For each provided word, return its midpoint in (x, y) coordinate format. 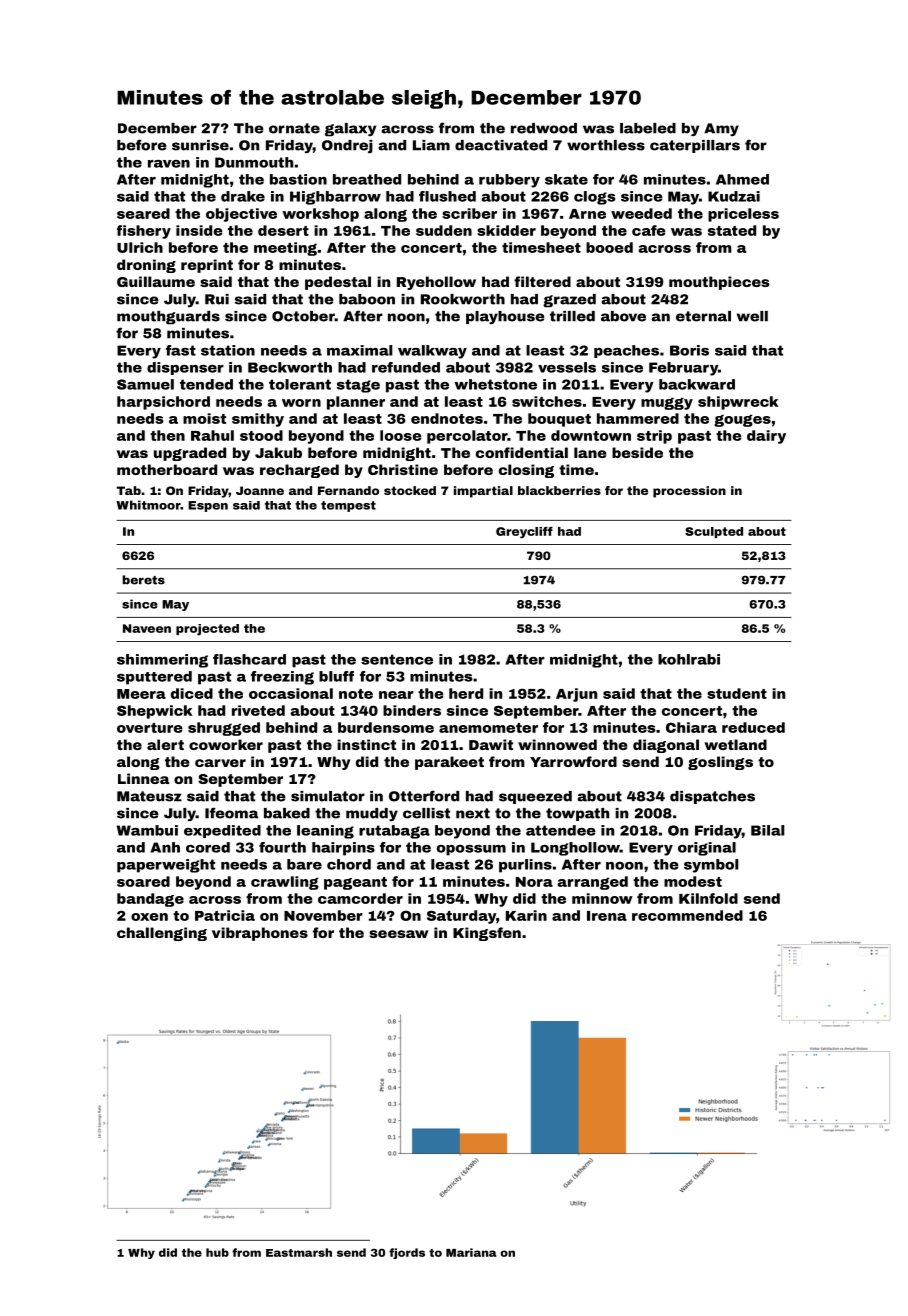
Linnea (143, 778)
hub (217, 1252)
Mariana (471, 1252)
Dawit (491, 744)
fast (181, 350)
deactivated (501, 145)
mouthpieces (719, 283)
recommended (687, 915)
